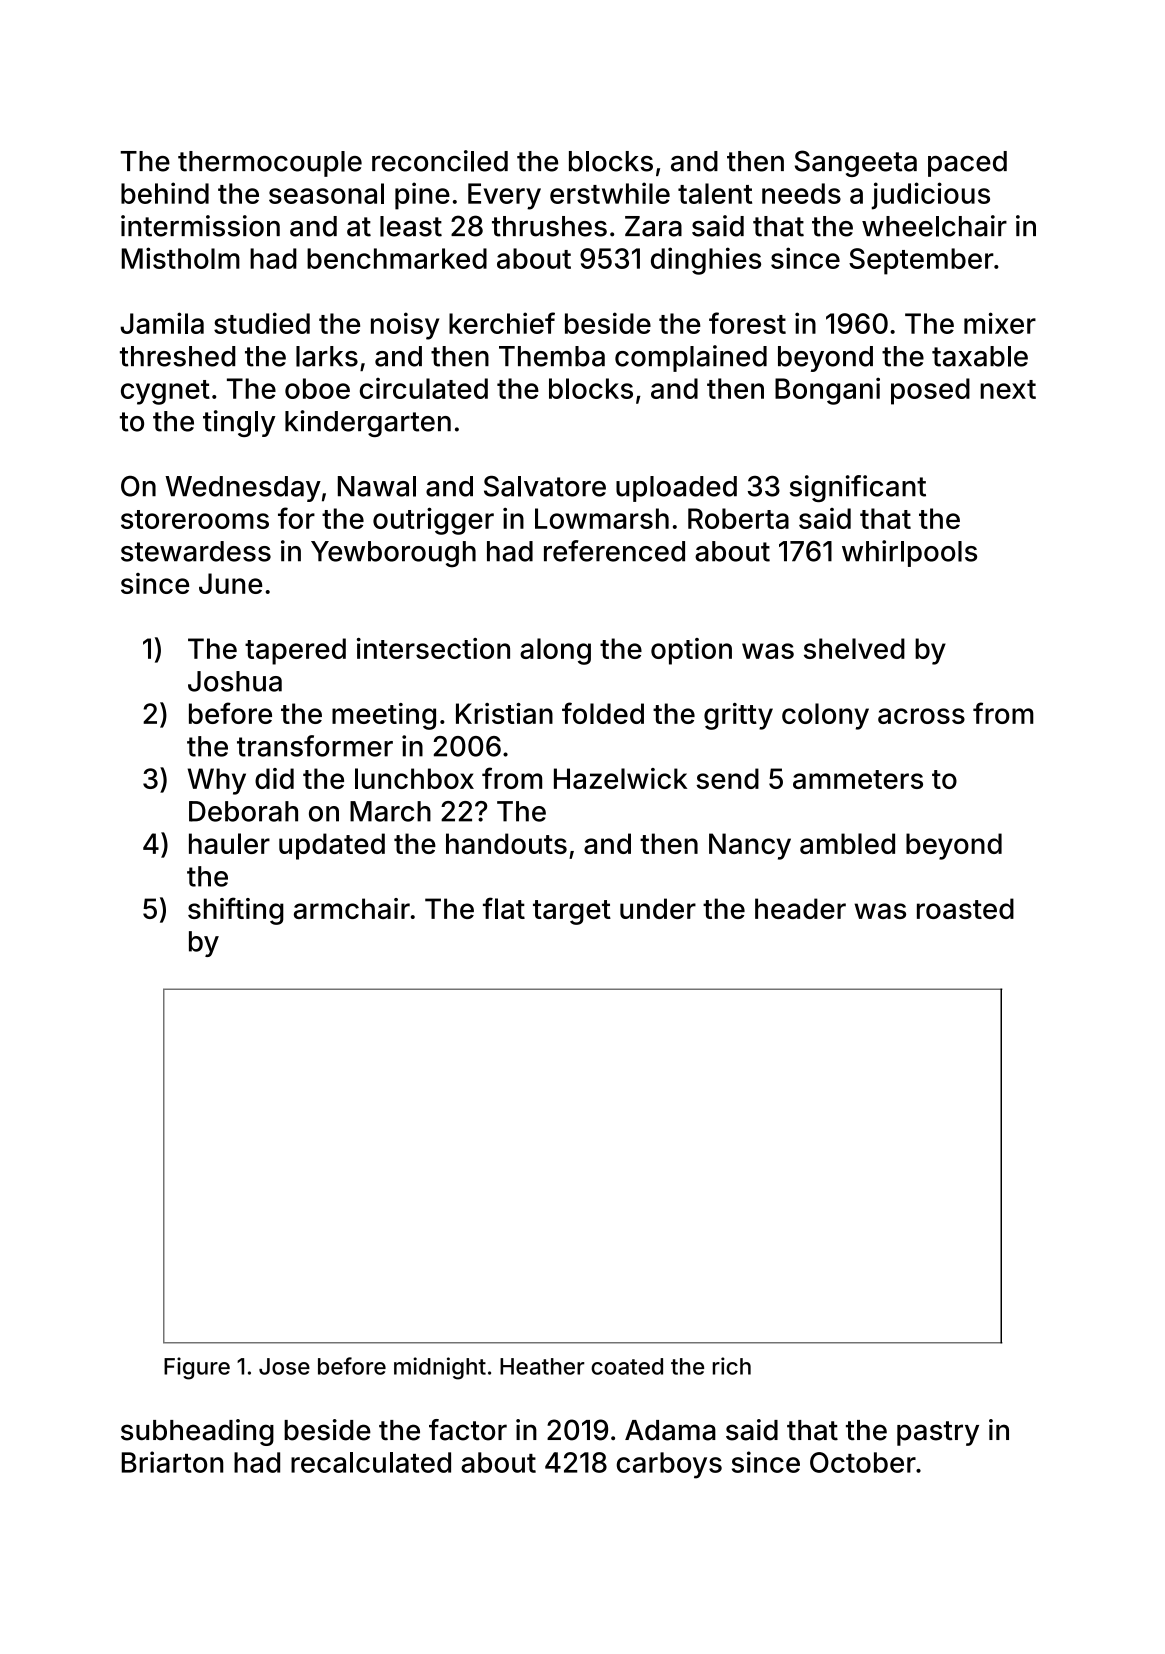 This screenshot has width=1165, height=1654. Describe the element at coordinates (921, 261) in the screenshot. I see `September` at that location.
